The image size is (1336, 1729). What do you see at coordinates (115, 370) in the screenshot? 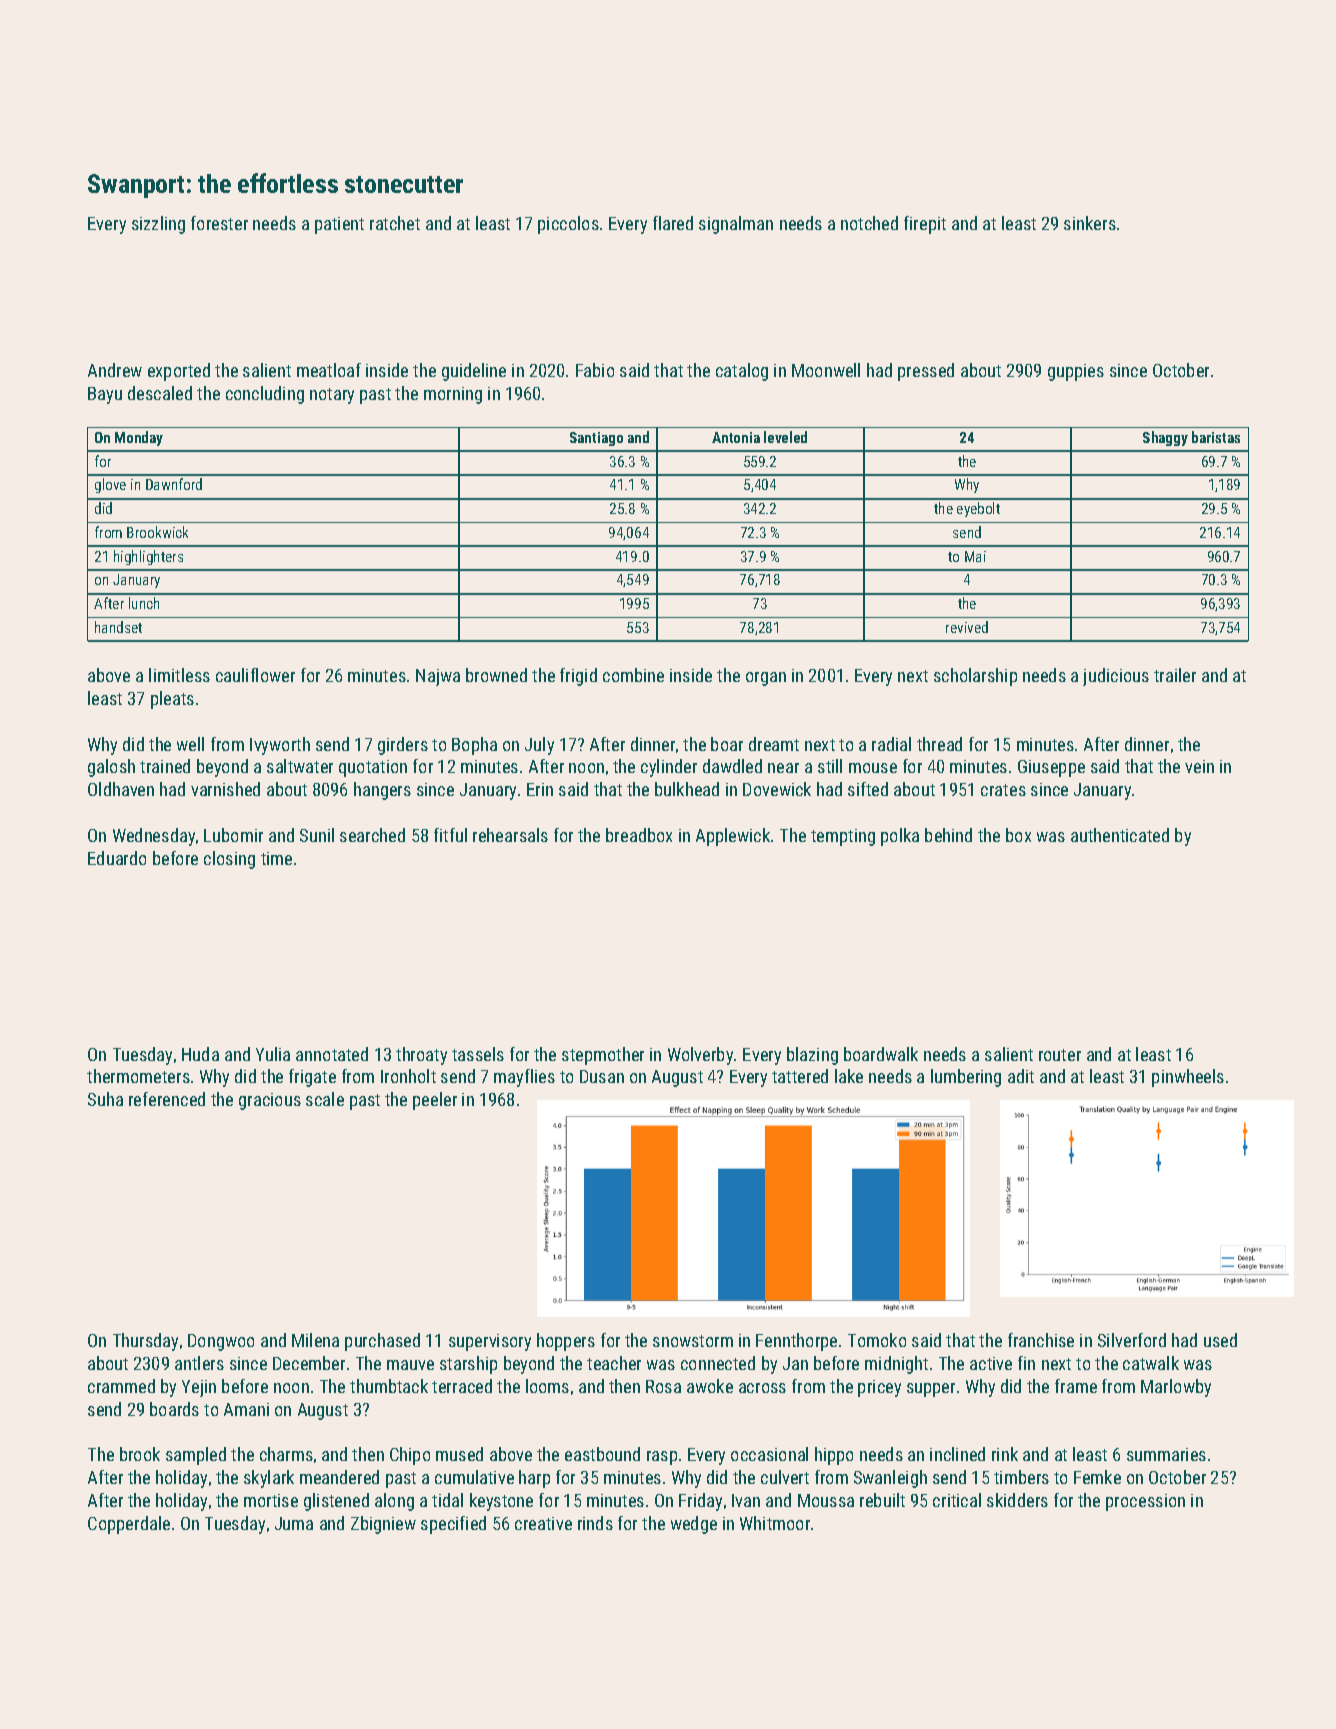
I see `Andrew` at bounding box center [115, 370].
